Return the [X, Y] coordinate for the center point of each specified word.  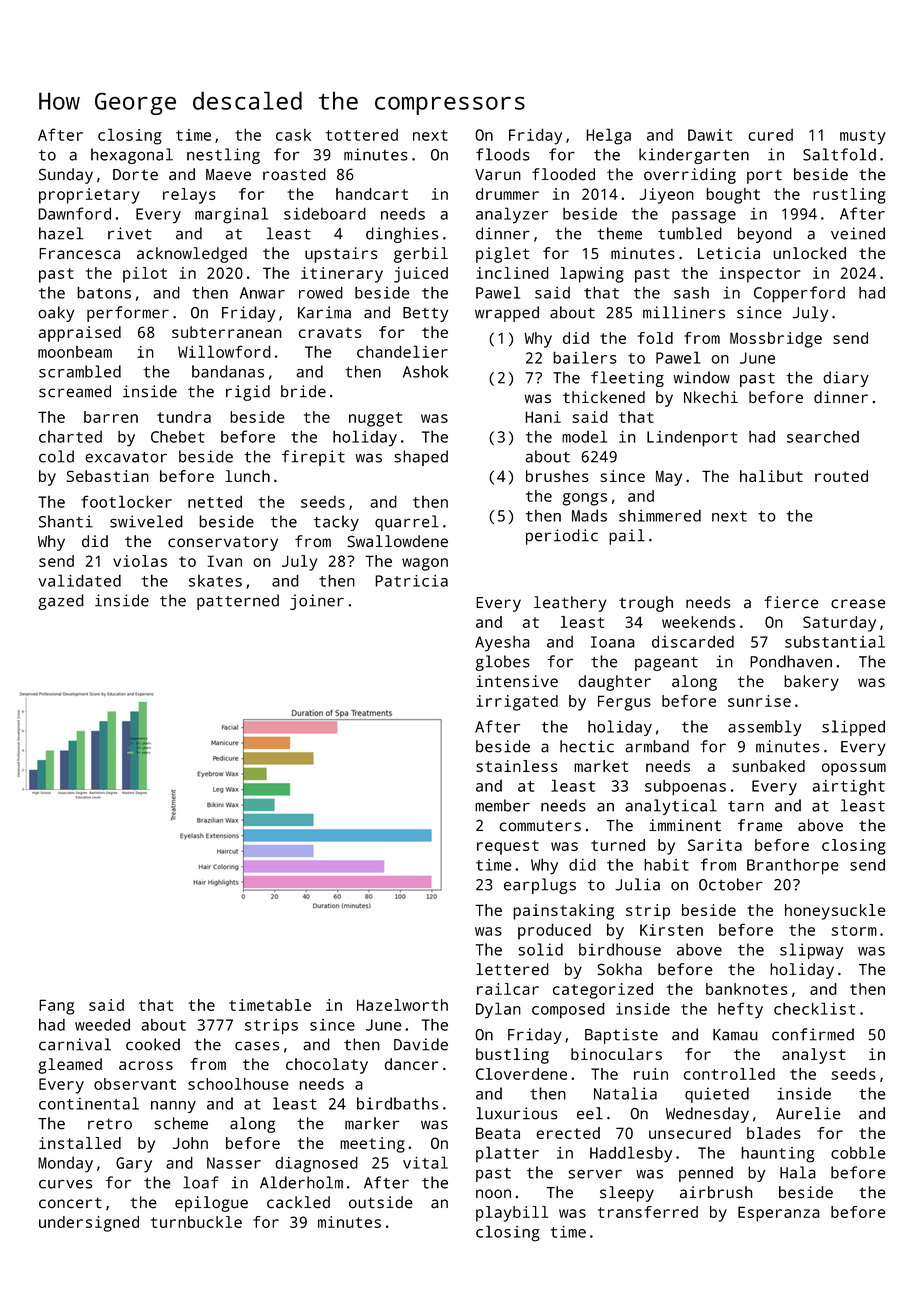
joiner [317, 602]
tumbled [690, 233]
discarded [693, 641]
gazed [61, 602]
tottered [361, 135]
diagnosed [316, 1164]
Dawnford [74, 213]
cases [257, 1046]
